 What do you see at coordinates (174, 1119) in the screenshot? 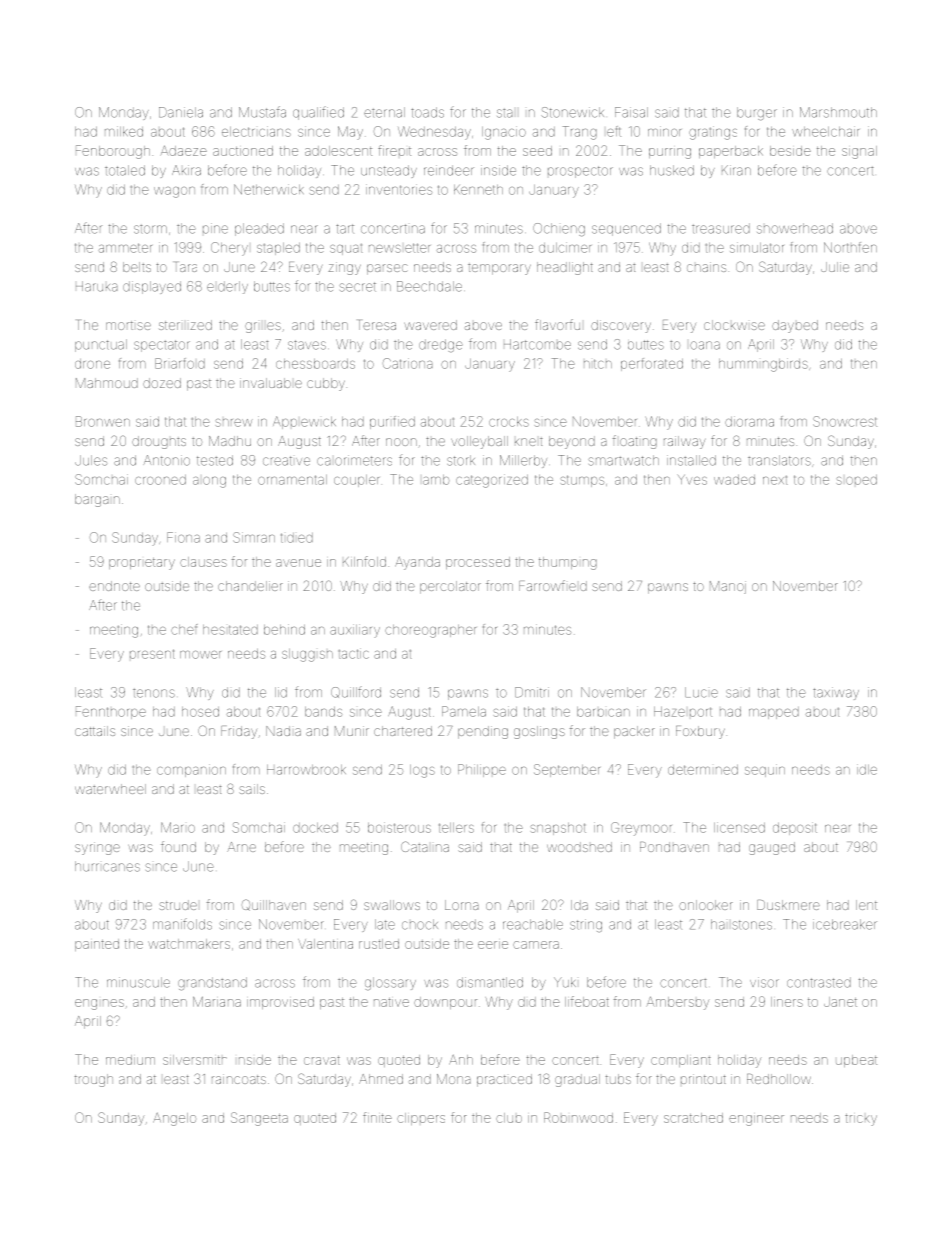
I see `Angelo` at bounding box center [174, 1119].
